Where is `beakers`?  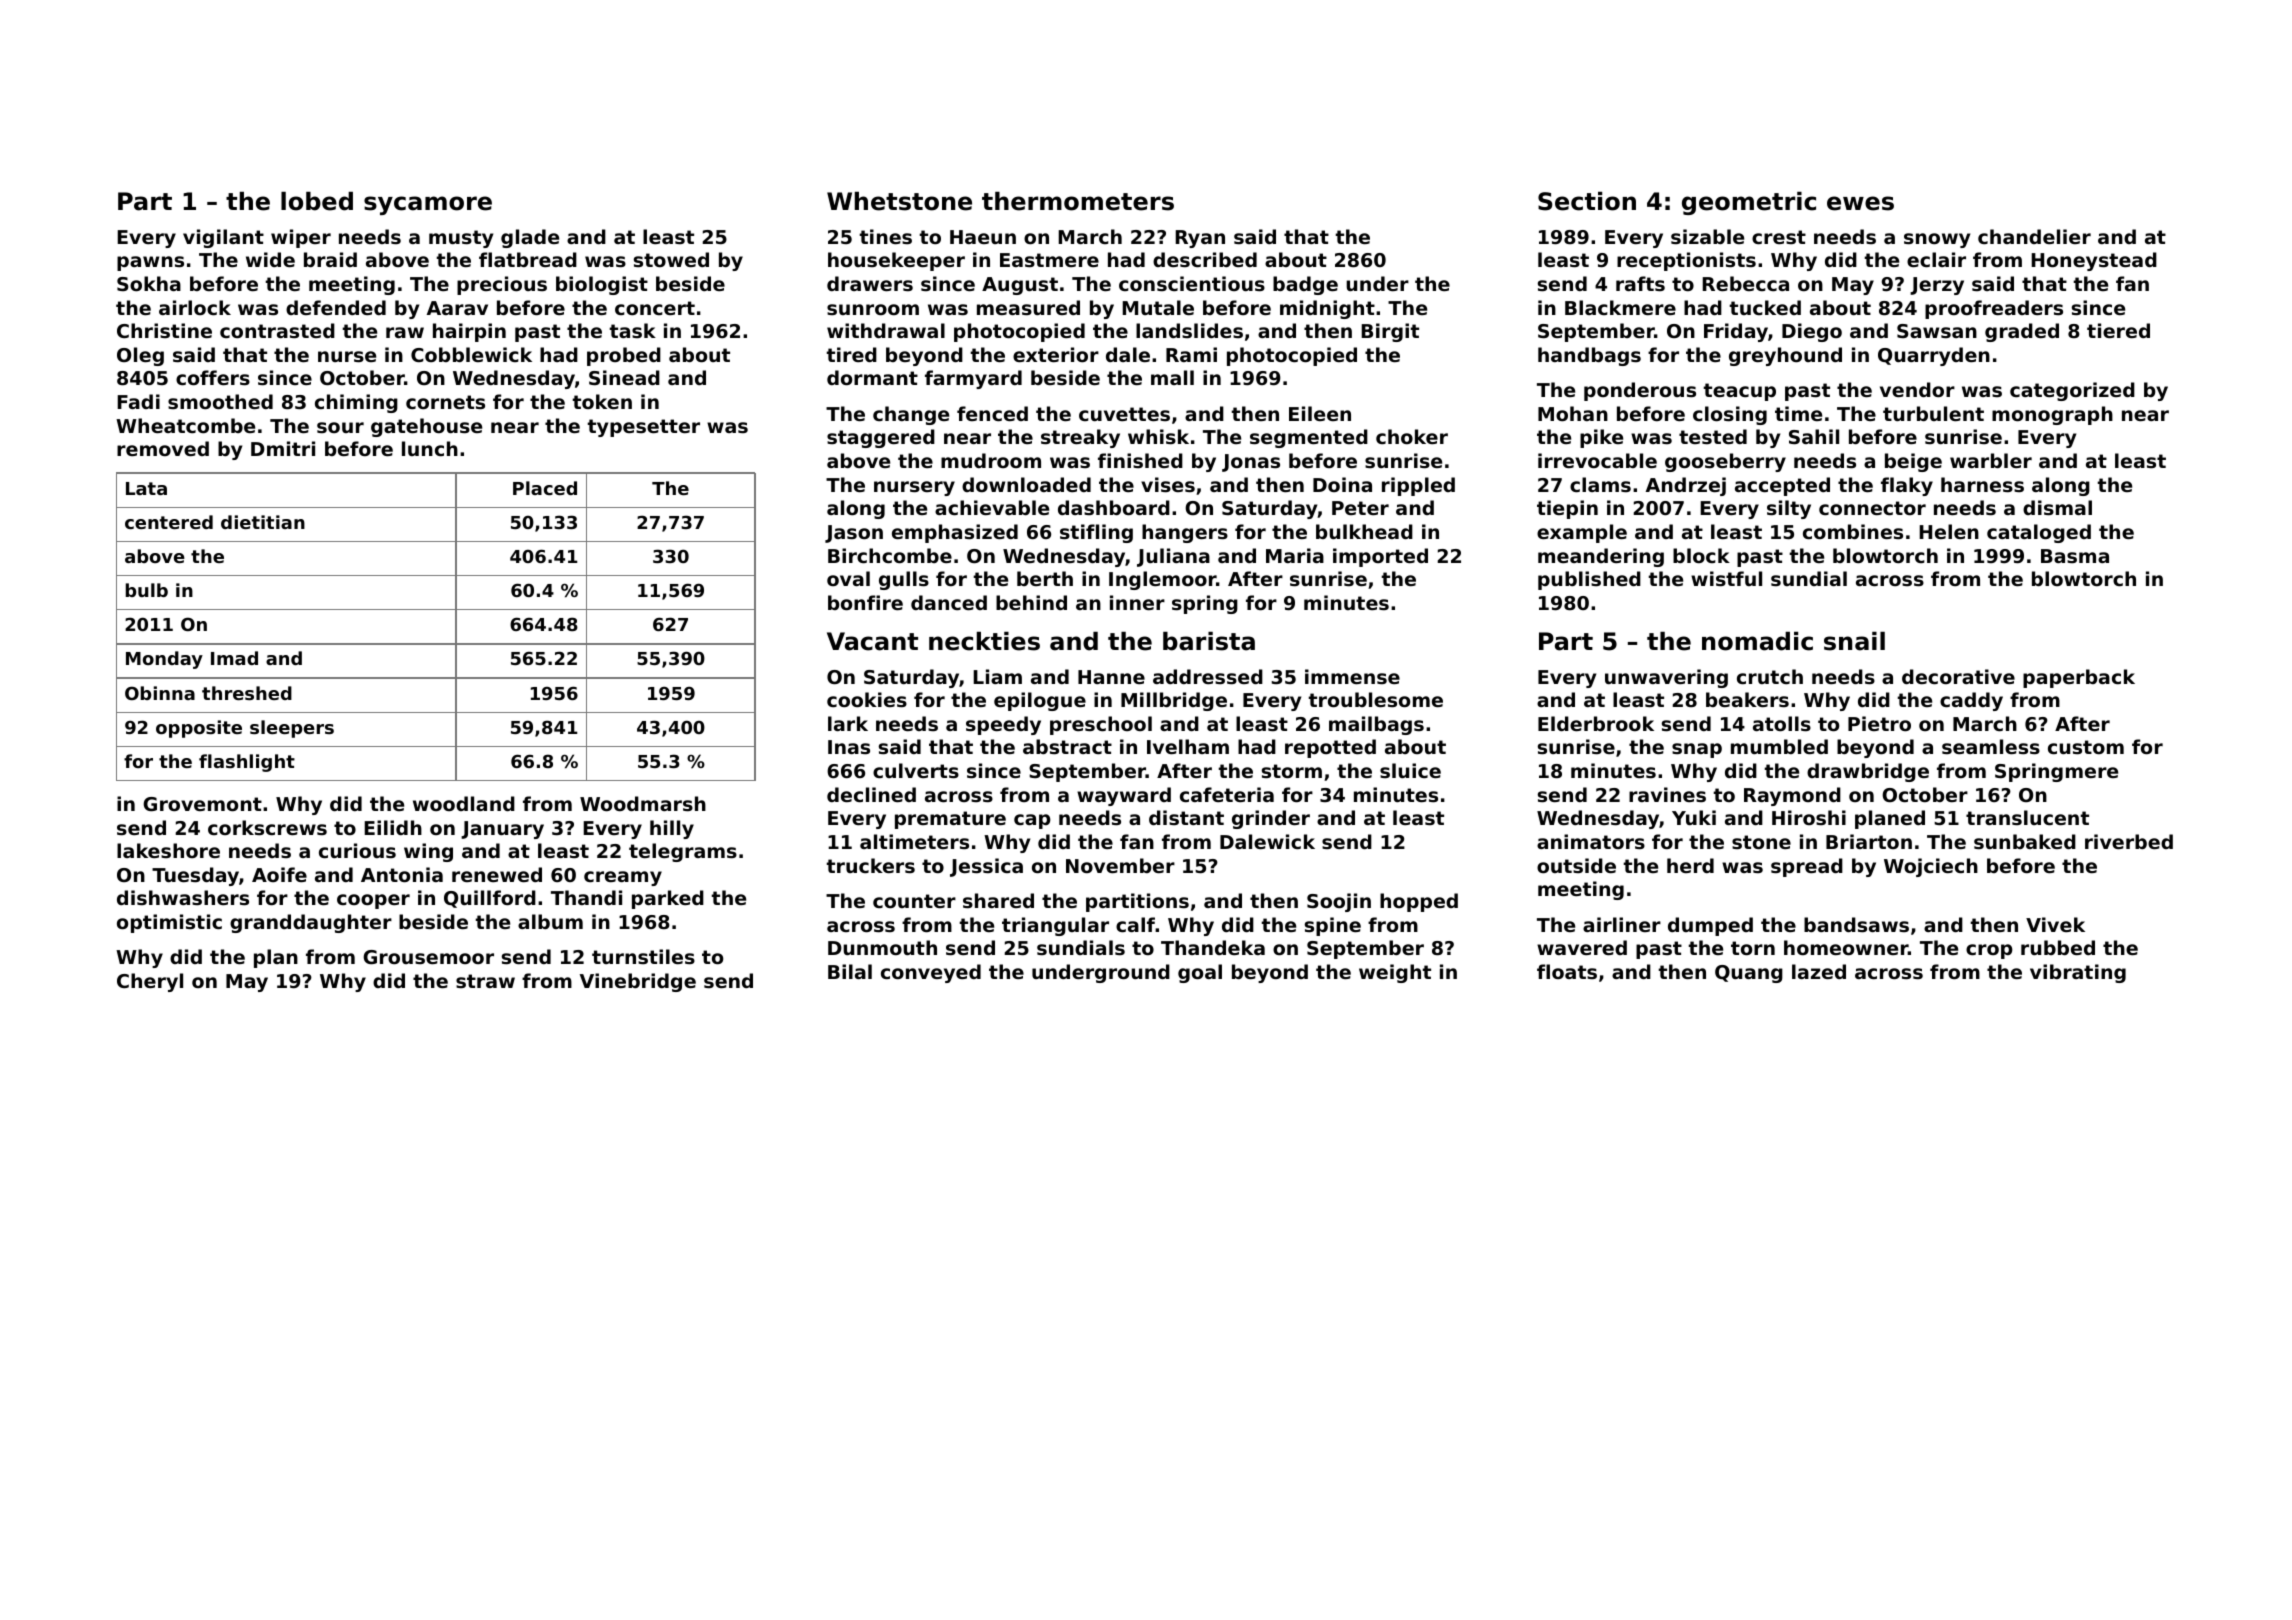
beakers is located at coordinates (1747, 699).
